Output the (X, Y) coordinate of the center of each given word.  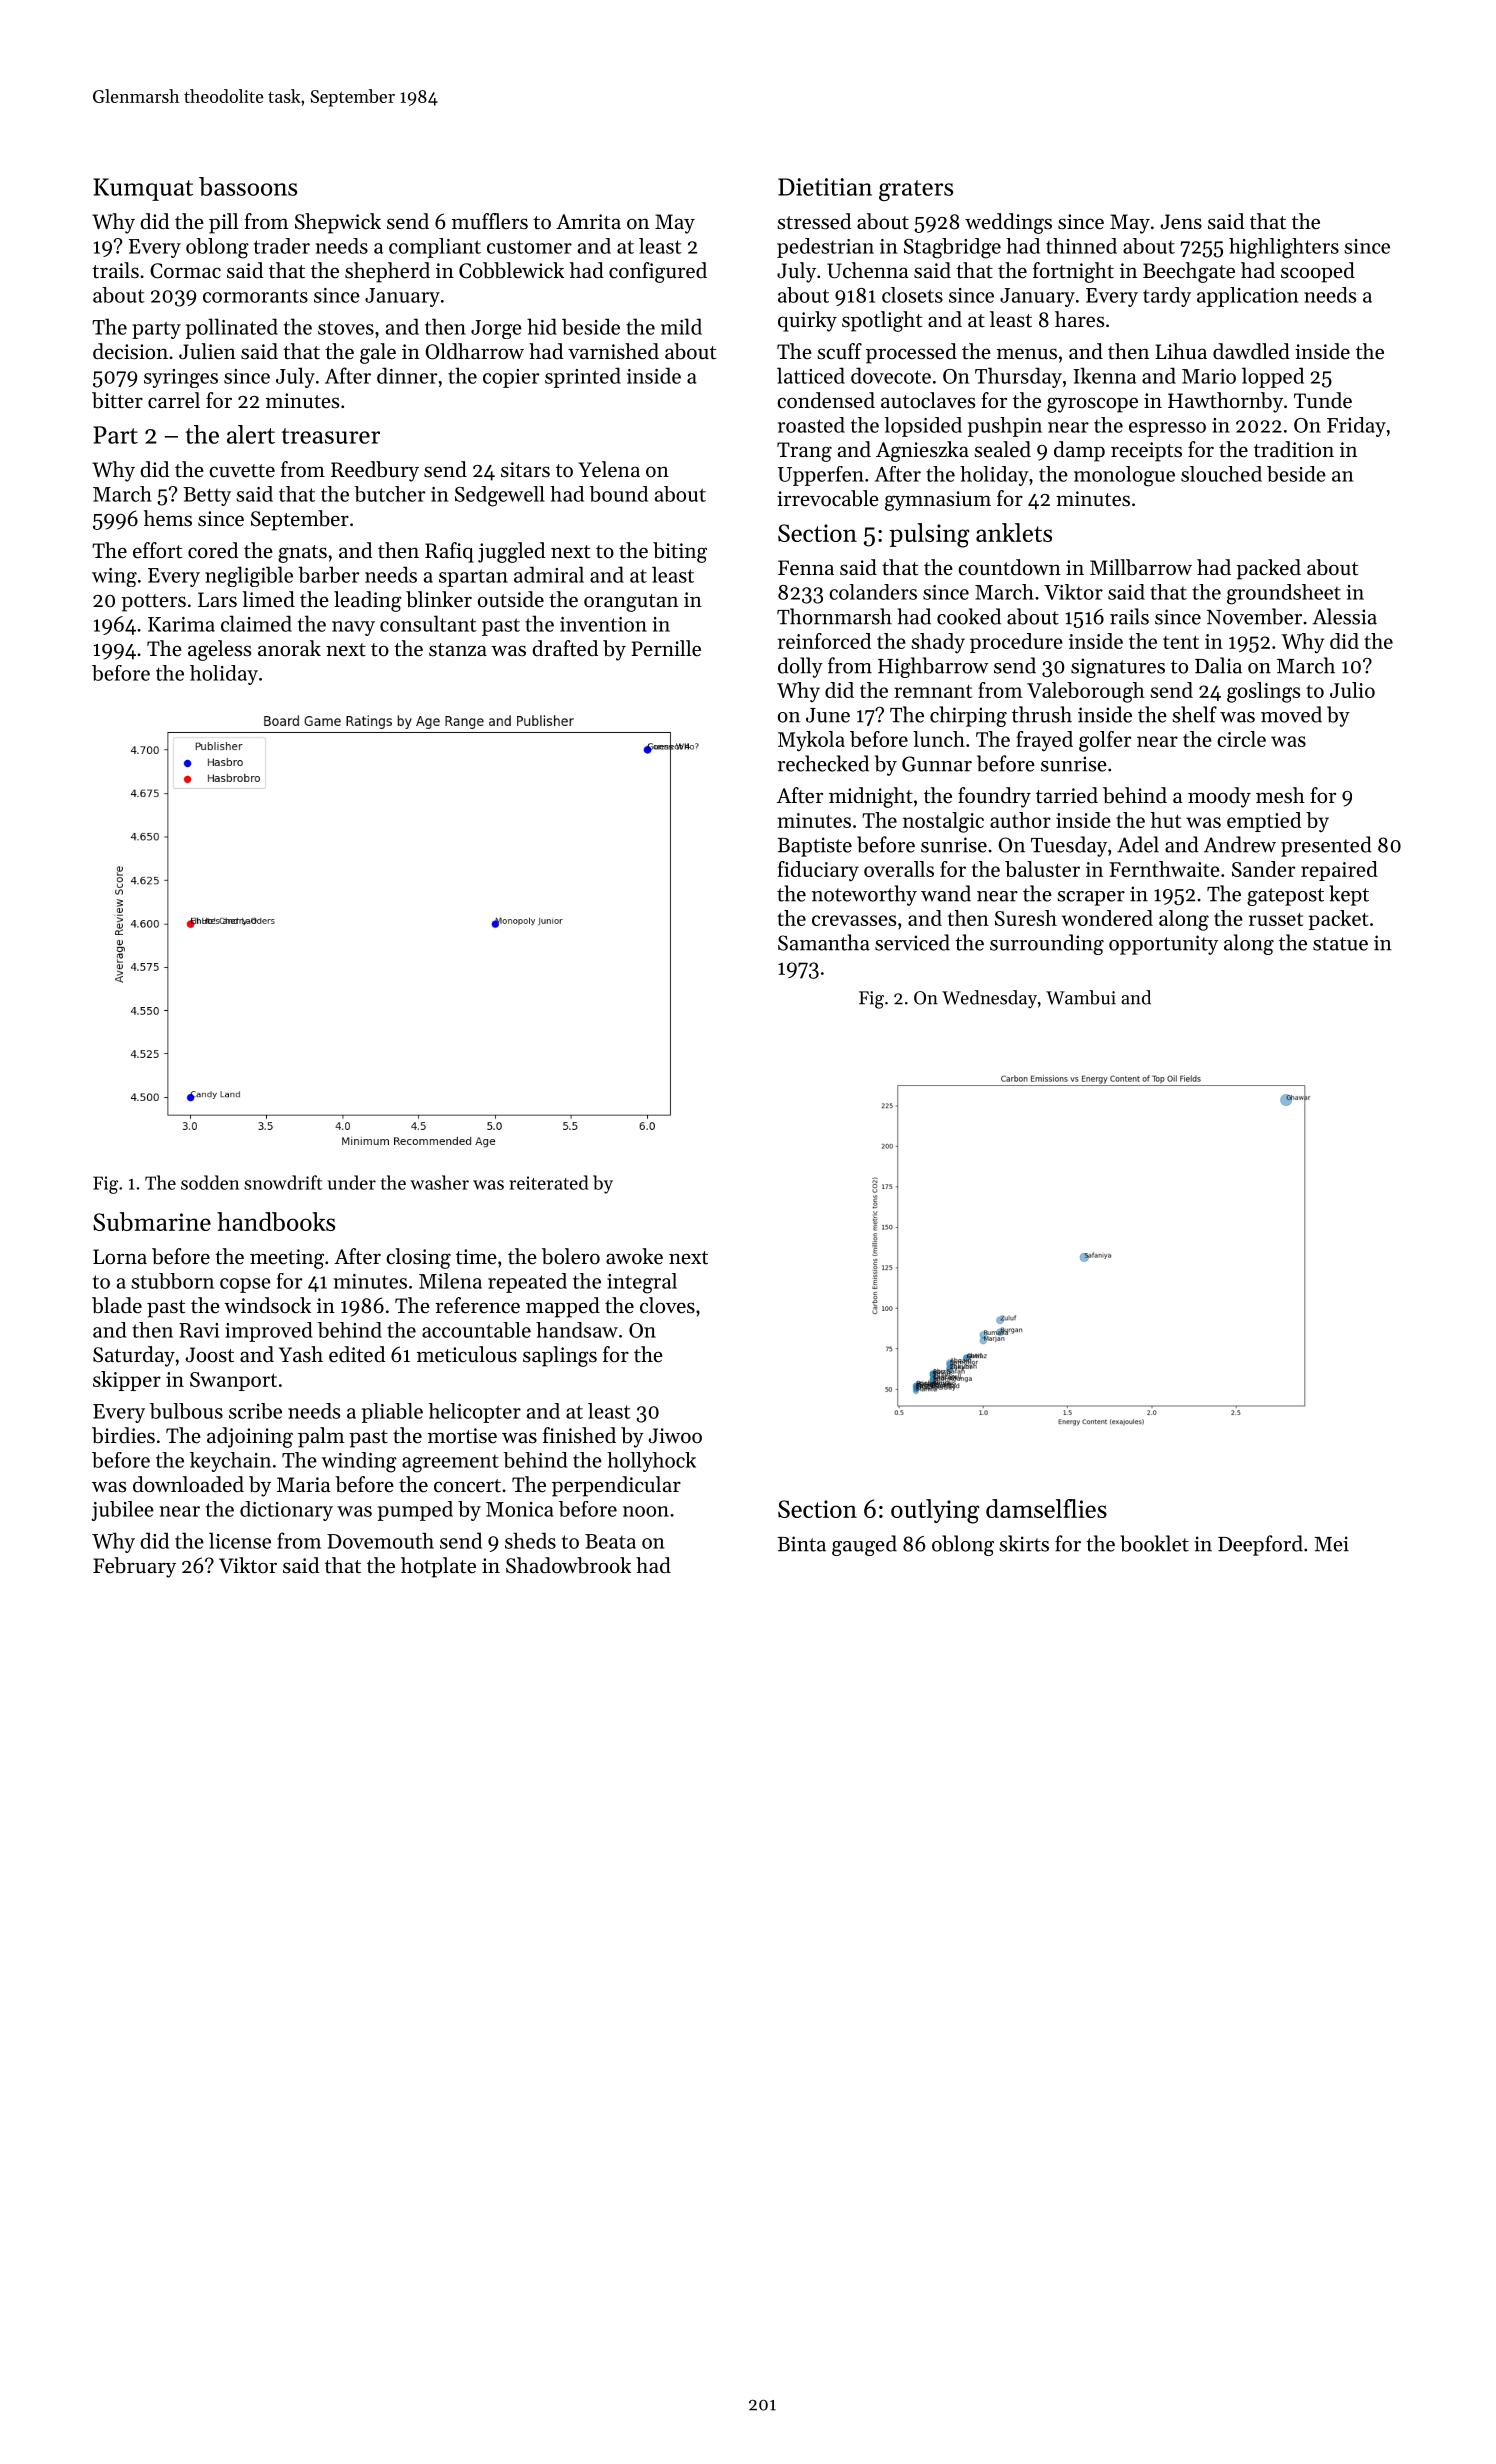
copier (511, 378)
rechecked (823, 763)
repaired (1339, 871)
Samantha (824, 942)
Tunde (1323, 400)
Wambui (1081, 997)
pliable (392, 1413)
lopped (1273, 377)
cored (213, 550)
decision (130, 351)
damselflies (1046, 1508)
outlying (935, 1511)
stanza (458, 650)
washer (439, 1182)
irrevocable (828, 498)
